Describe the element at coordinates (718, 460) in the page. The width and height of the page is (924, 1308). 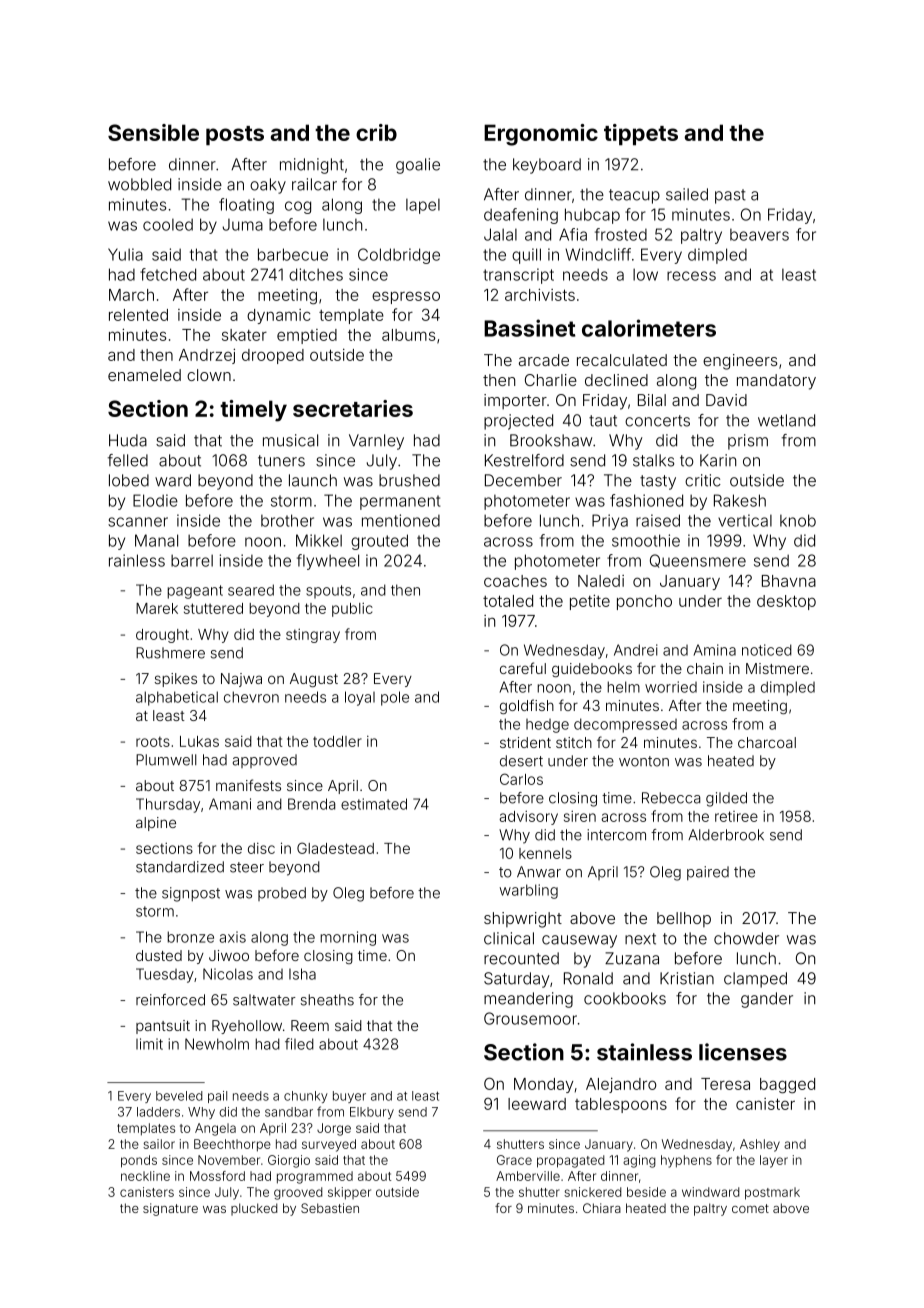
I see `Karin` at that location.
